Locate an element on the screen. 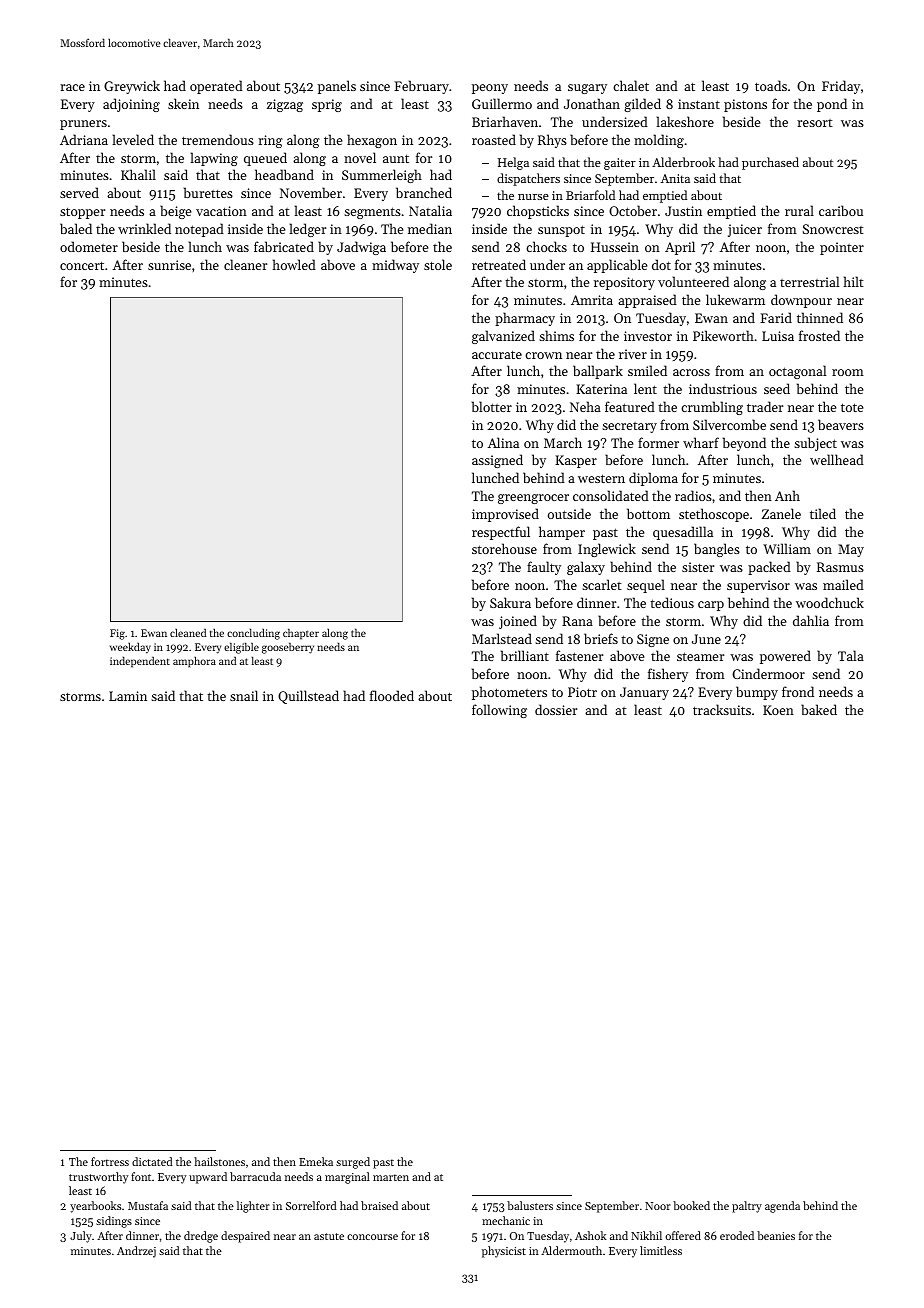 The width and height of the screenshot is (924, 1308). hailstones is located at coordinates (219, 1161).
